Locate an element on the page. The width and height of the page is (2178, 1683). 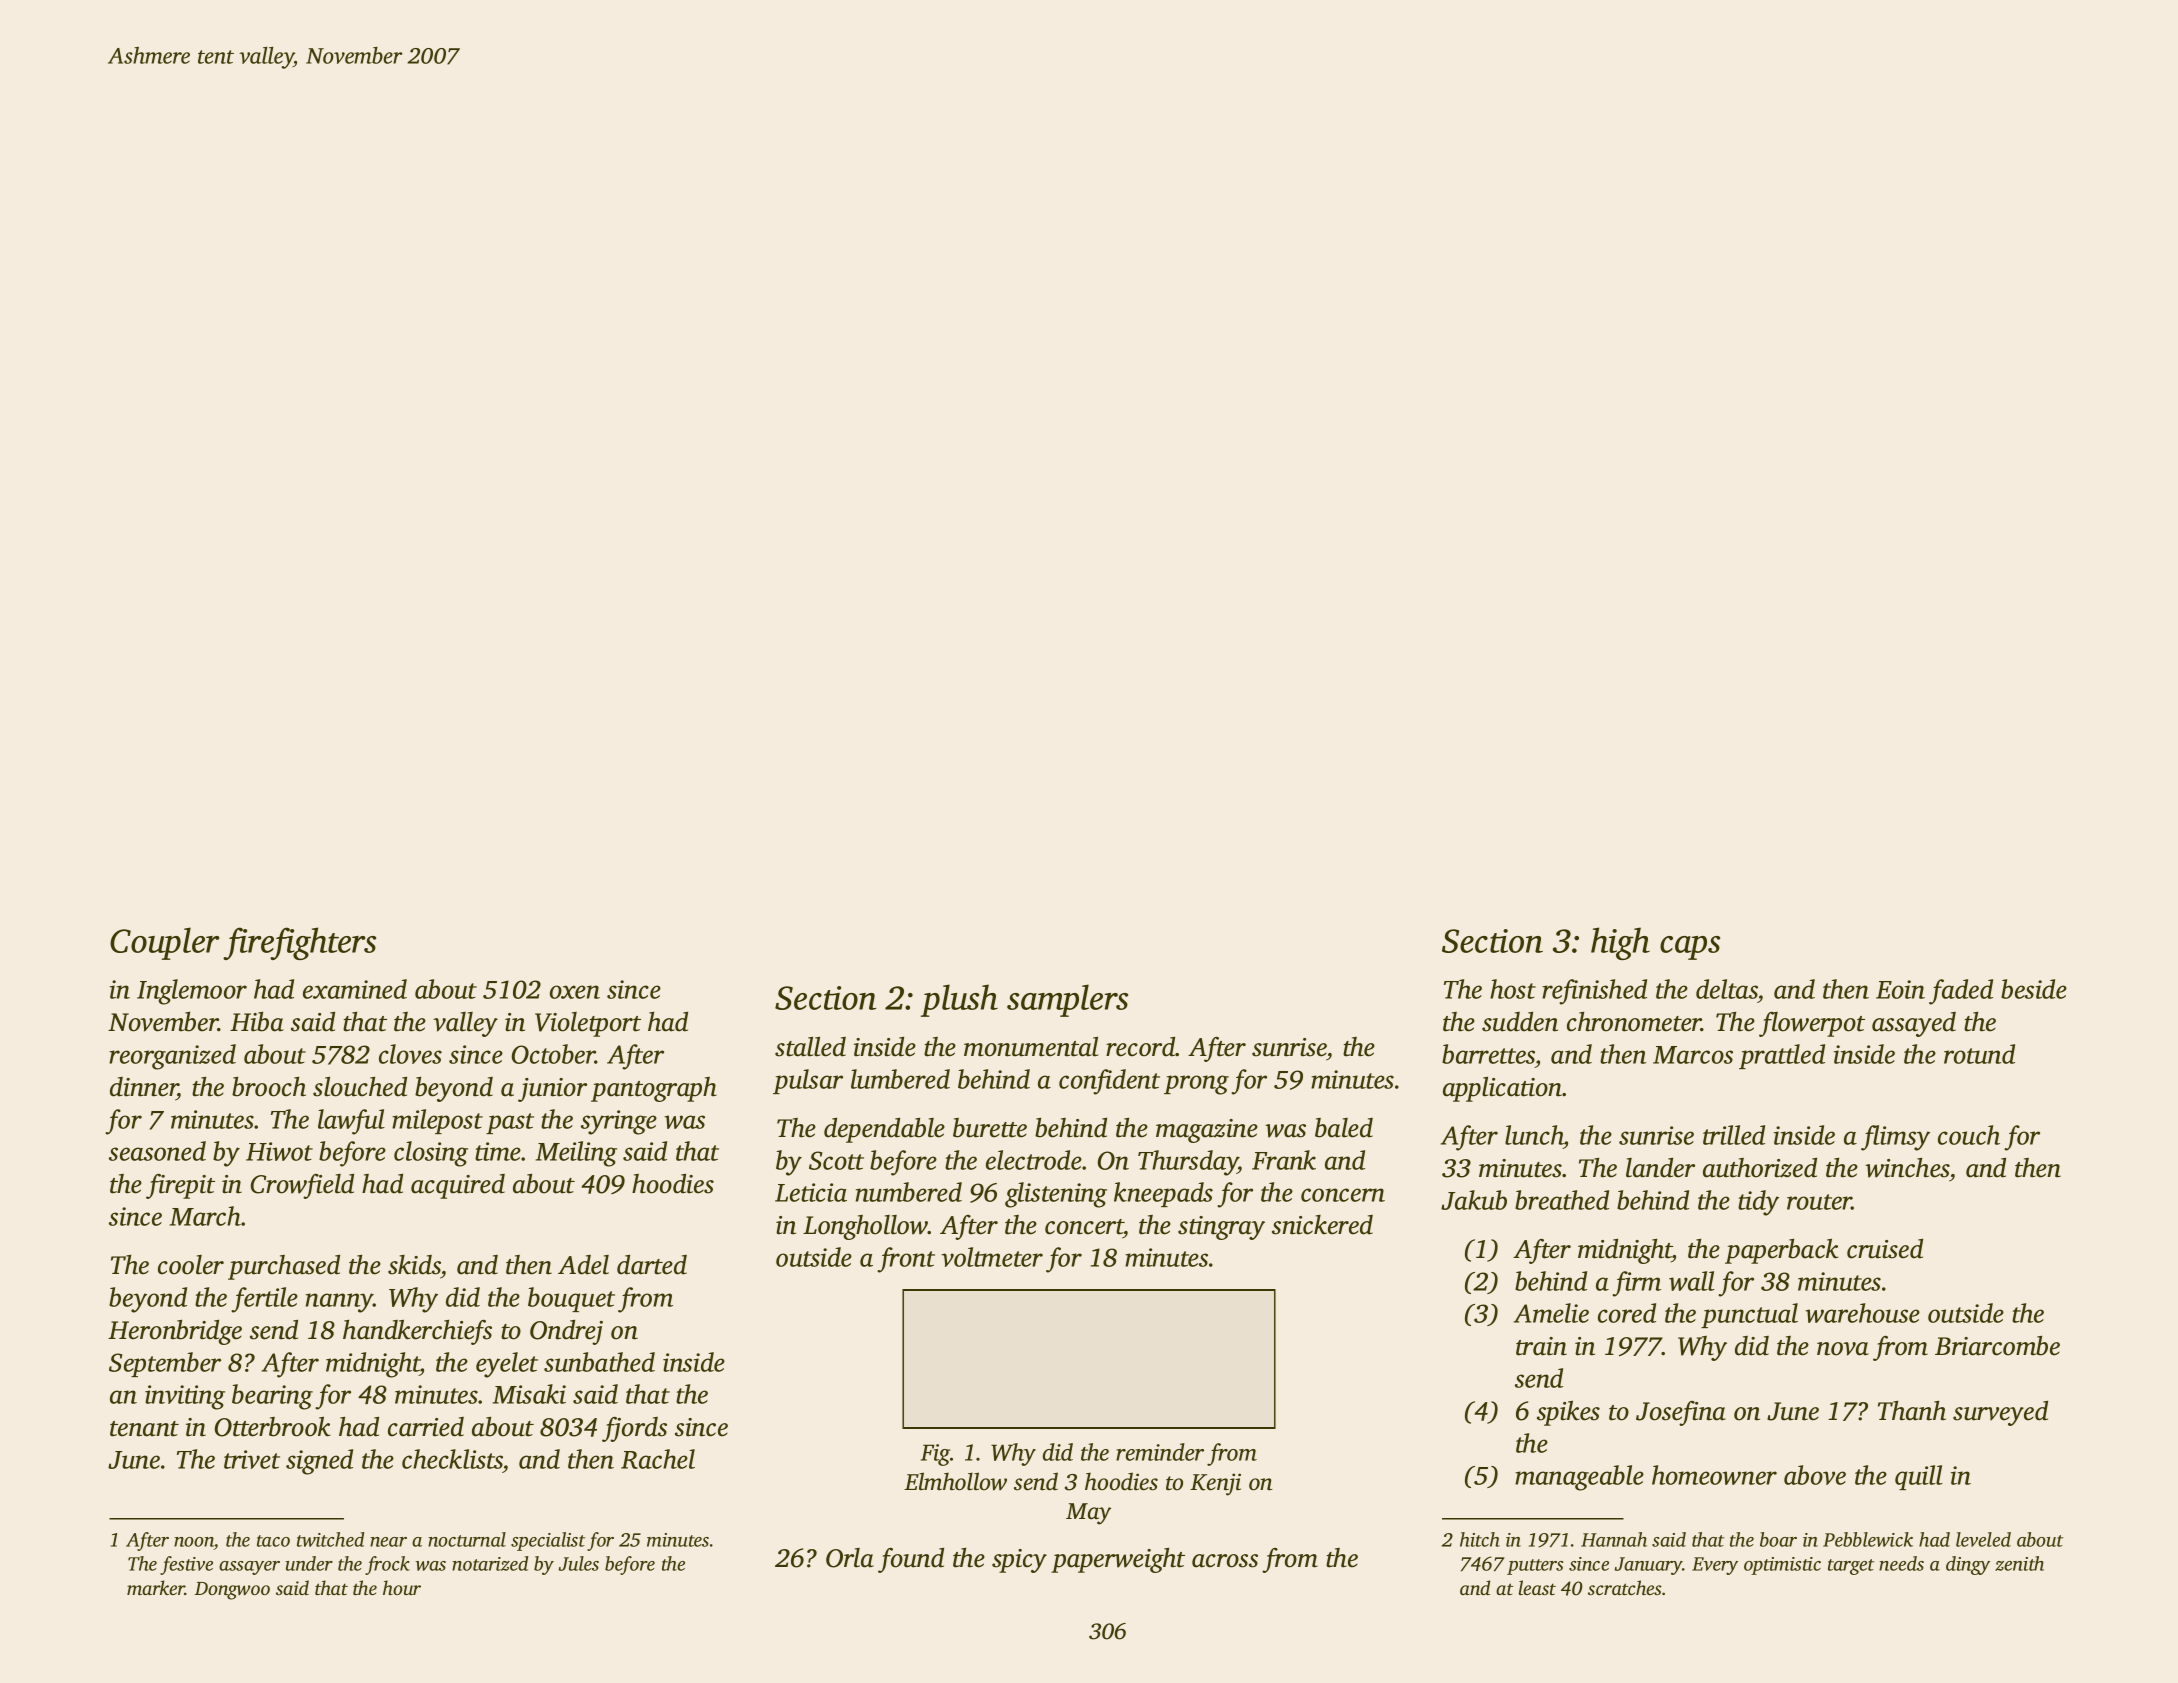
nanny is located at coordinates (339, 1303).
